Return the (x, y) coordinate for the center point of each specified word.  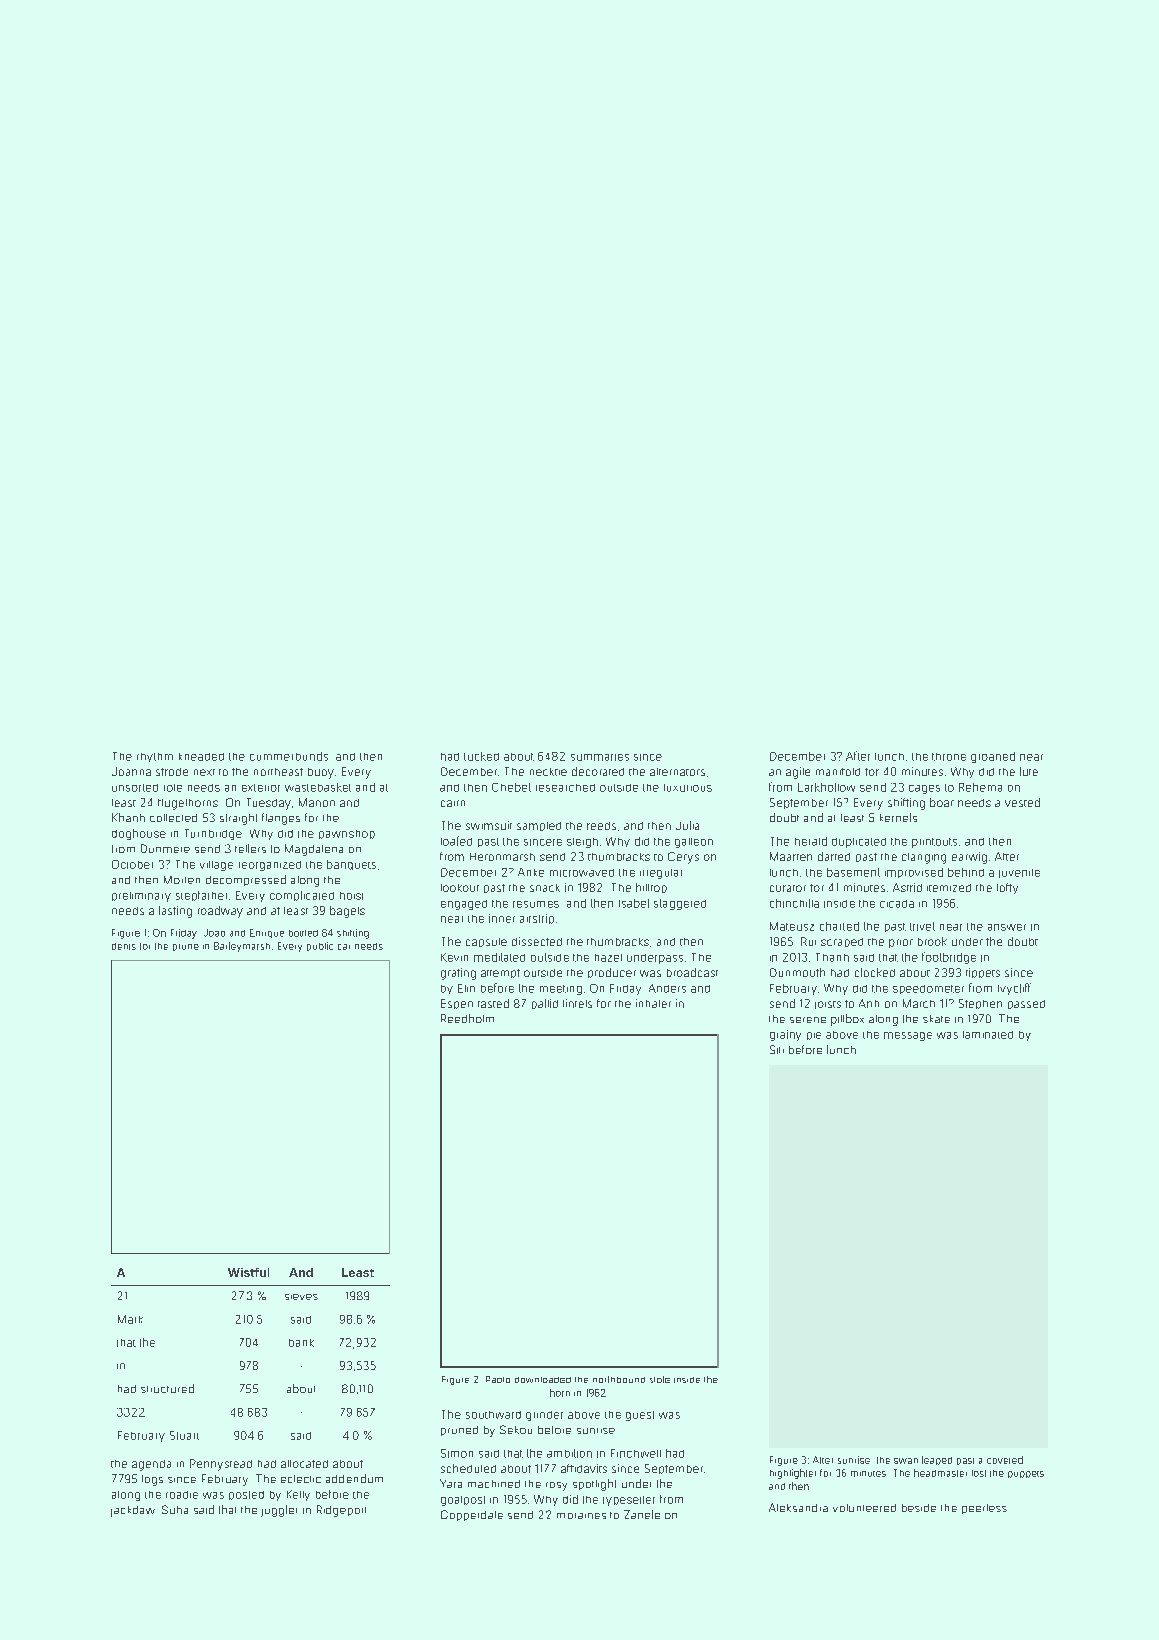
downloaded (543, 1380)
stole (660, 1379)
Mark (130, 1319)
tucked (481, 756)
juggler (279, 1511)
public (320, 946)
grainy (785, 1035)
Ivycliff (1014, 989)
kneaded (201, 757)
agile (798, 773)
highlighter (793, 1474)
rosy (556, 1486)
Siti (777, 1049)
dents (124, 946)
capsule (486, 942)
